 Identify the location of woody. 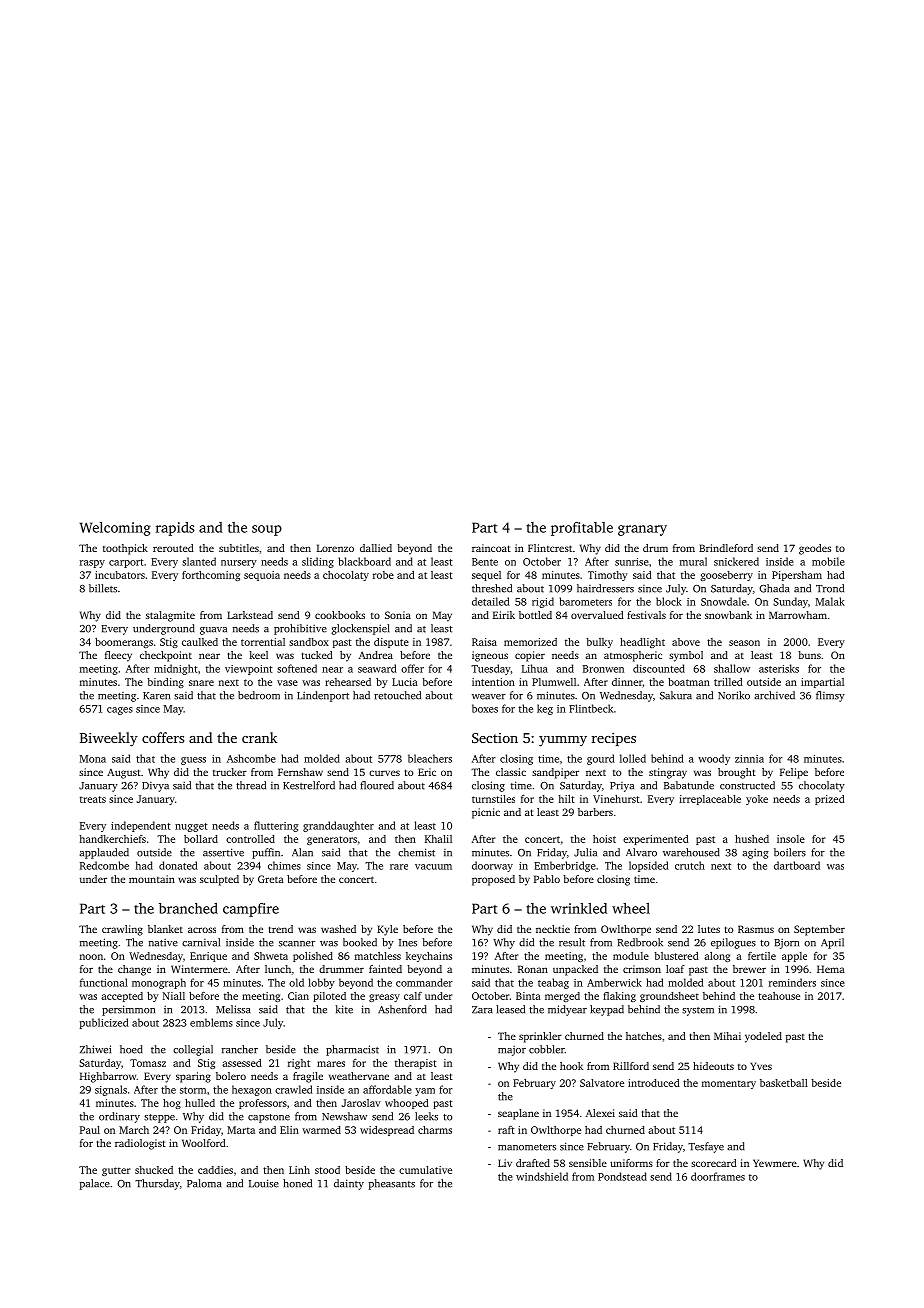
(714, 759).
